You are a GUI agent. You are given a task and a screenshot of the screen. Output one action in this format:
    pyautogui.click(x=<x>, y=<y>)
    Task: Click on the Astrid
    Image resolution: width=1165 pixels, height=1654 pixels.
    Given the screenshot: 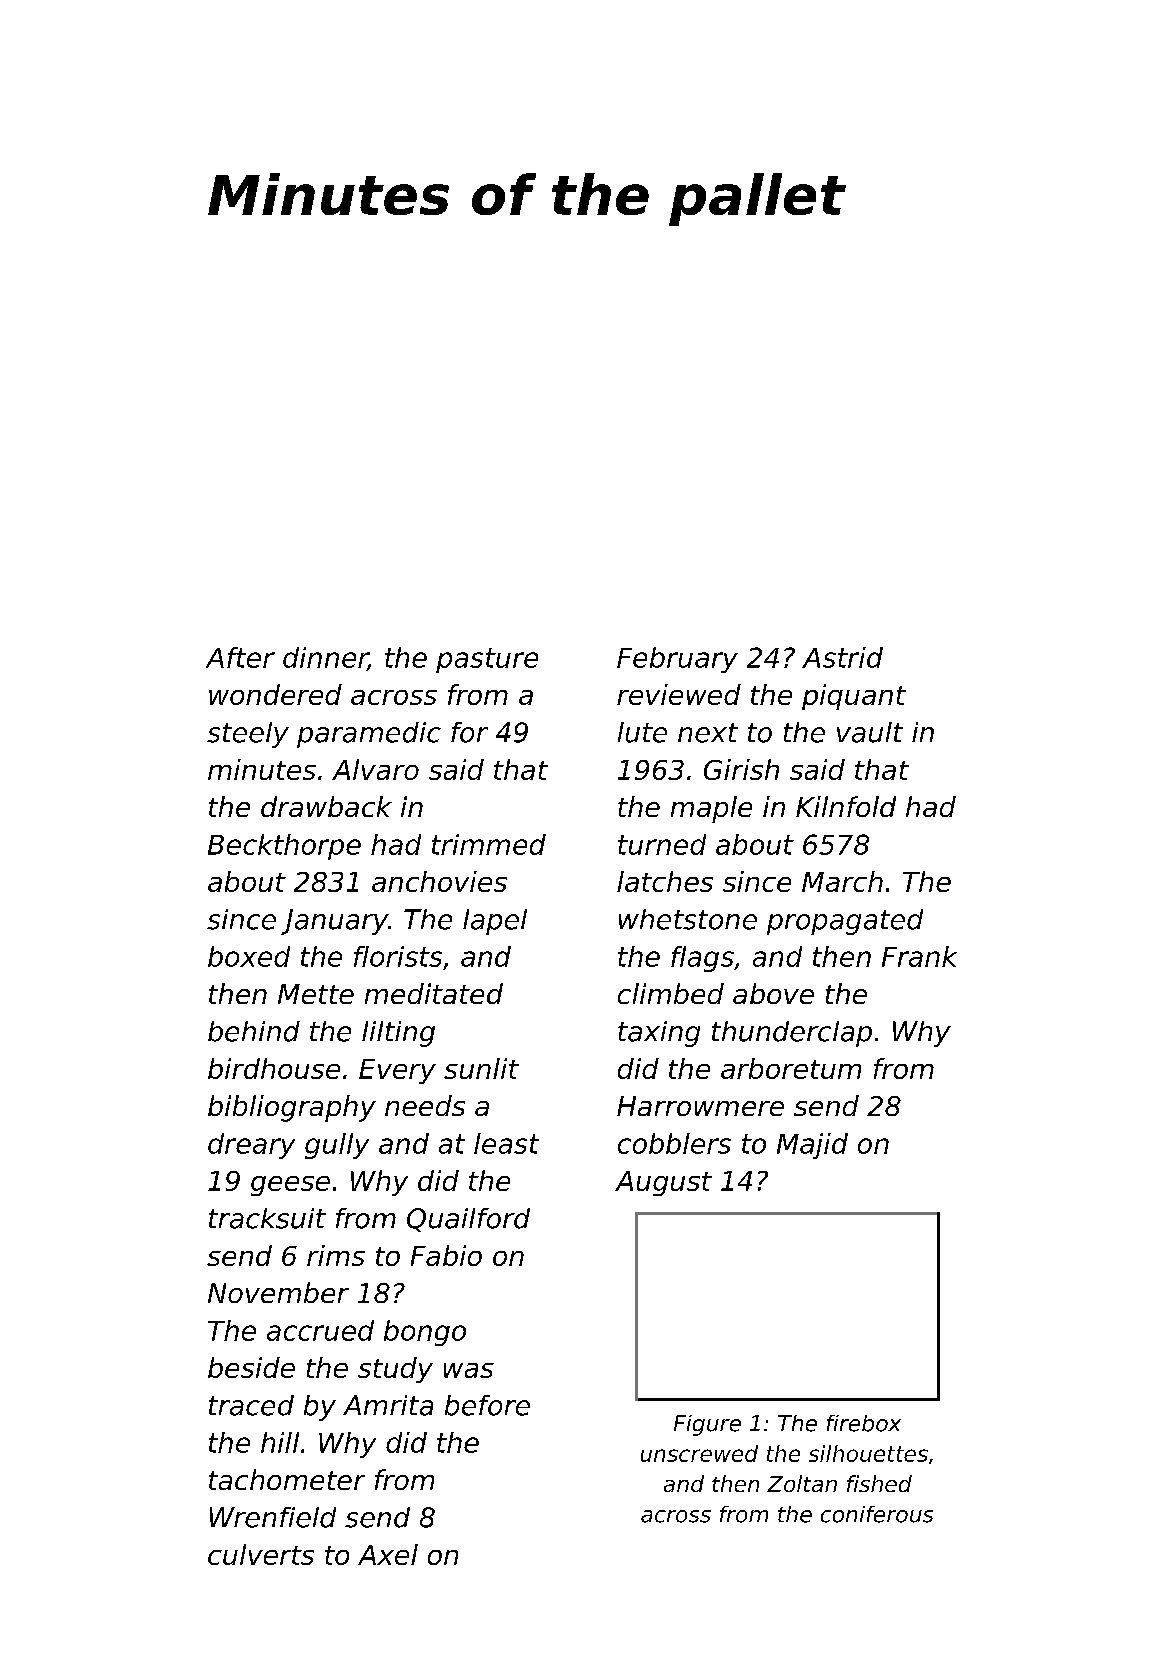 What is the action you would take?
    pyautogui.click(x=842, y=657)
